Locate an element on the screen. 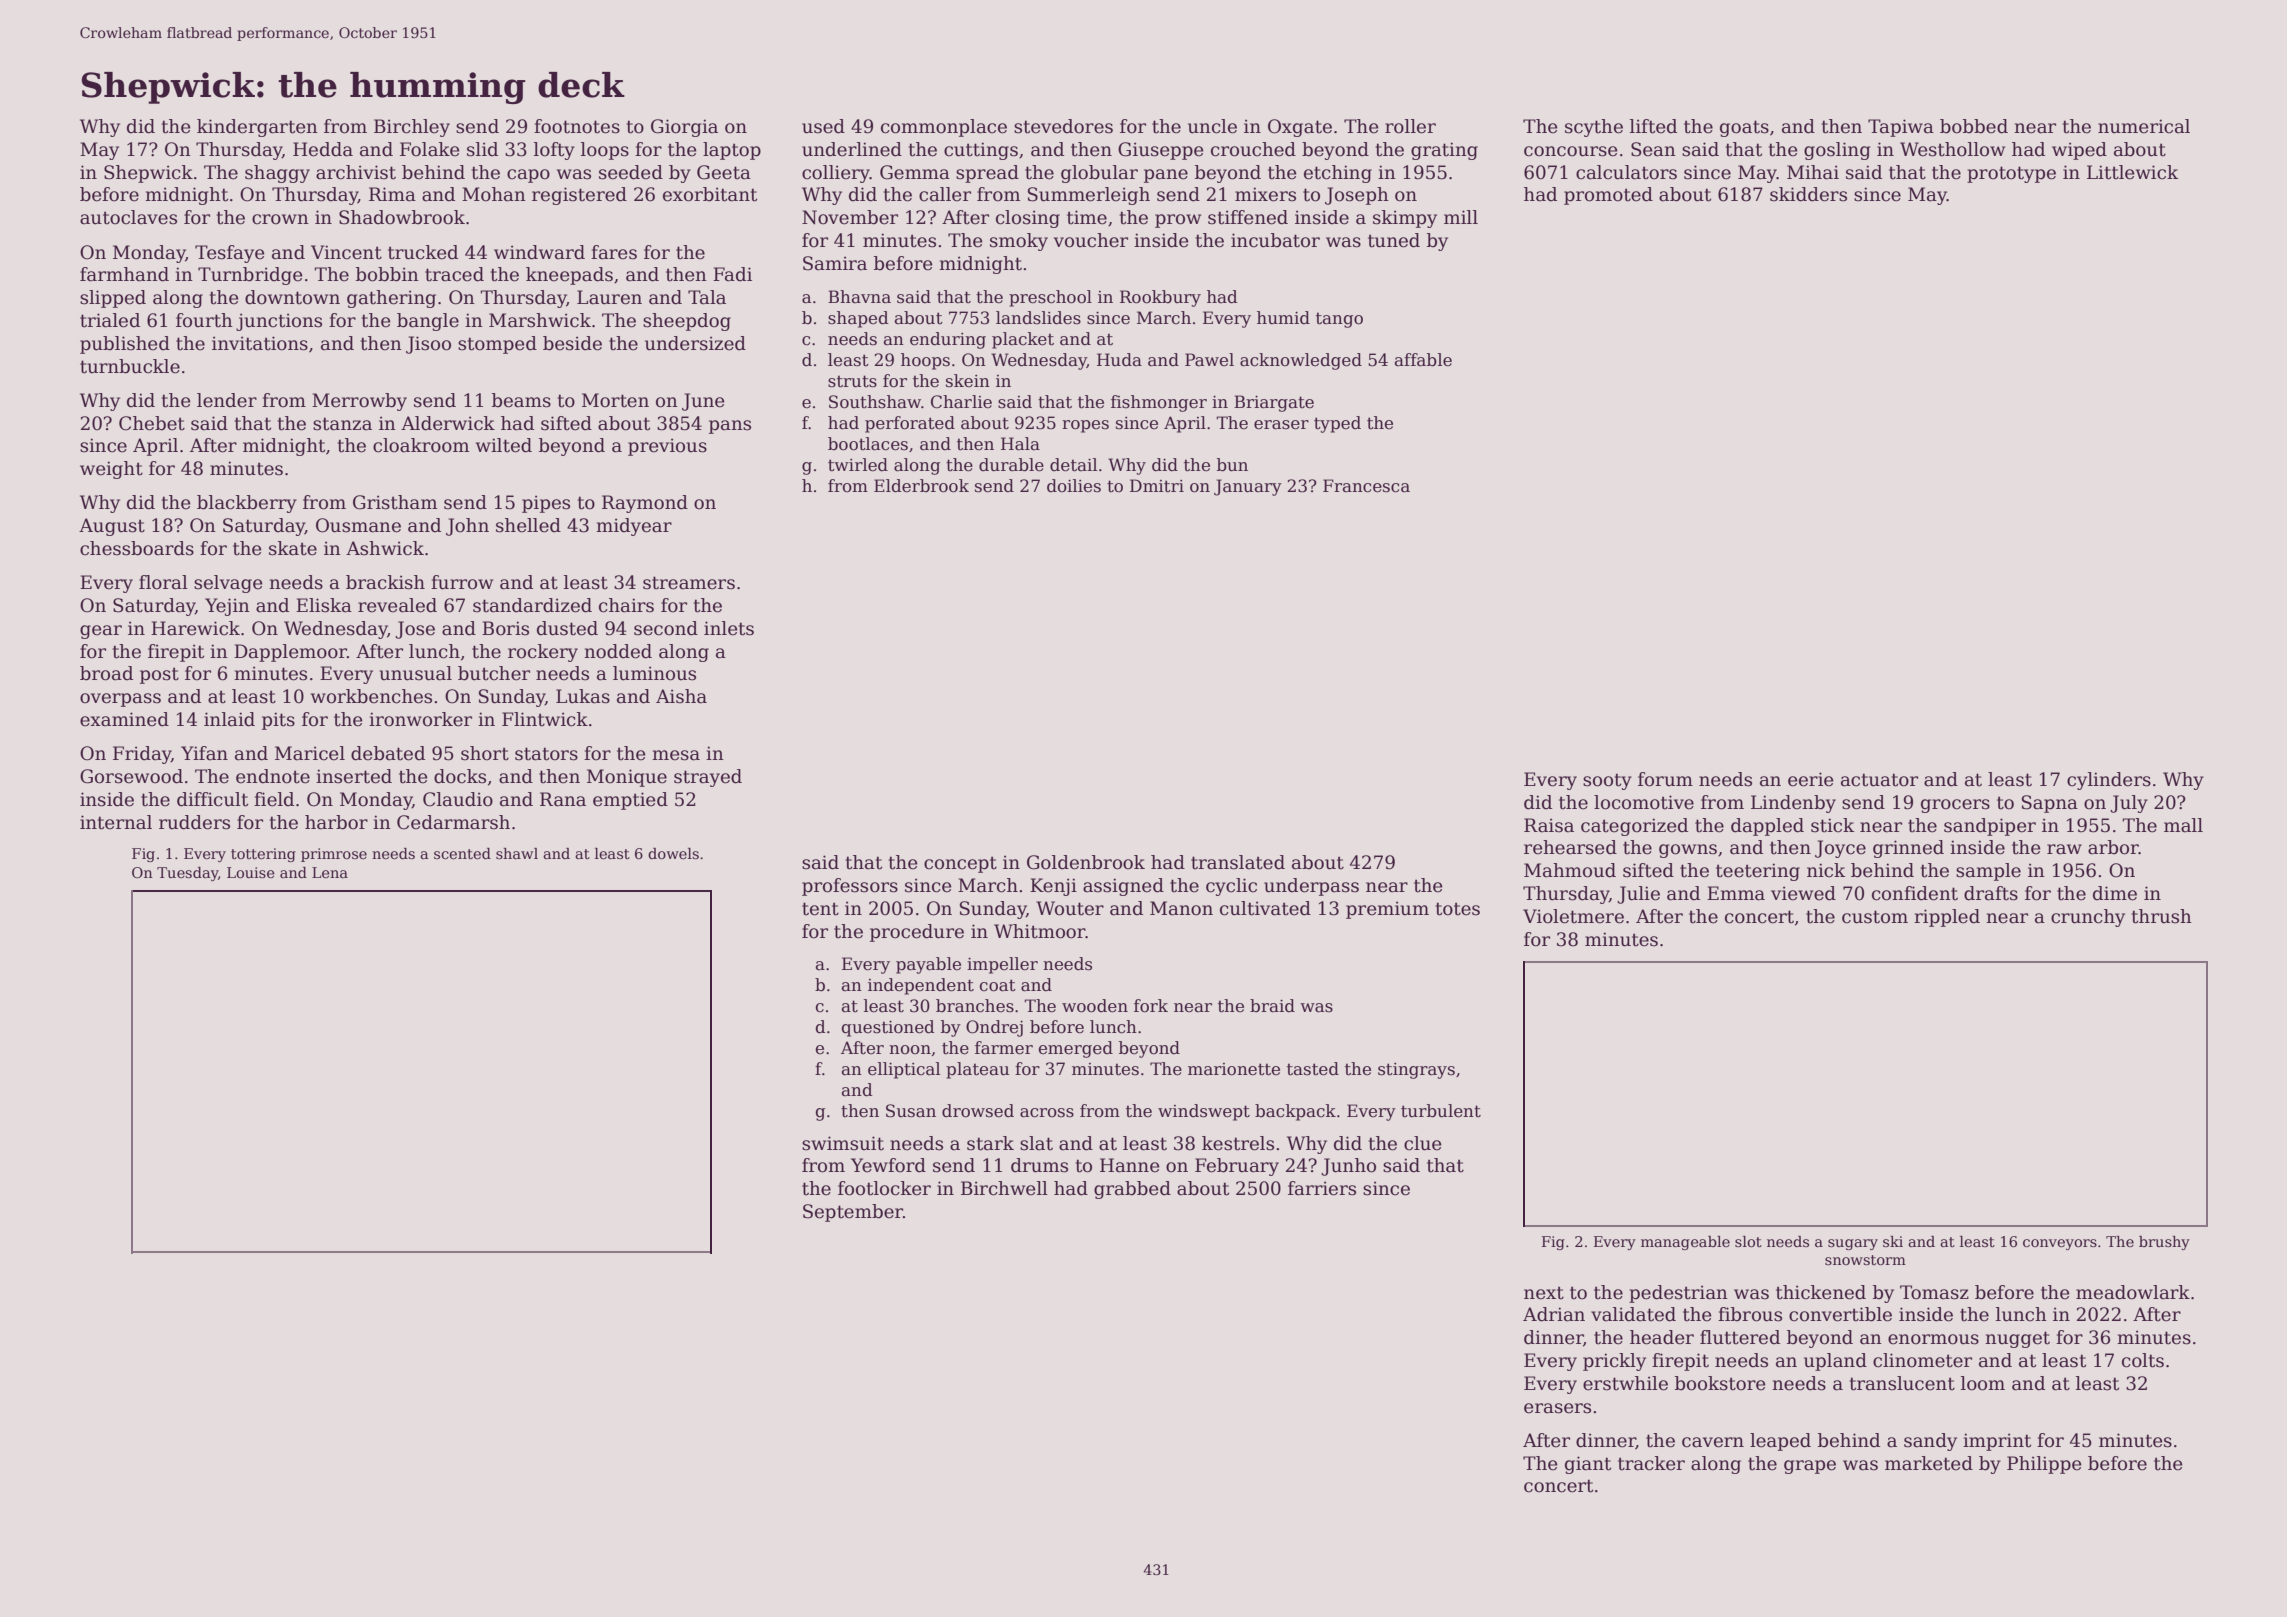 The height and width of the screenshot is (1617, 2287). Lukas is located at coordinates (583, 696).
